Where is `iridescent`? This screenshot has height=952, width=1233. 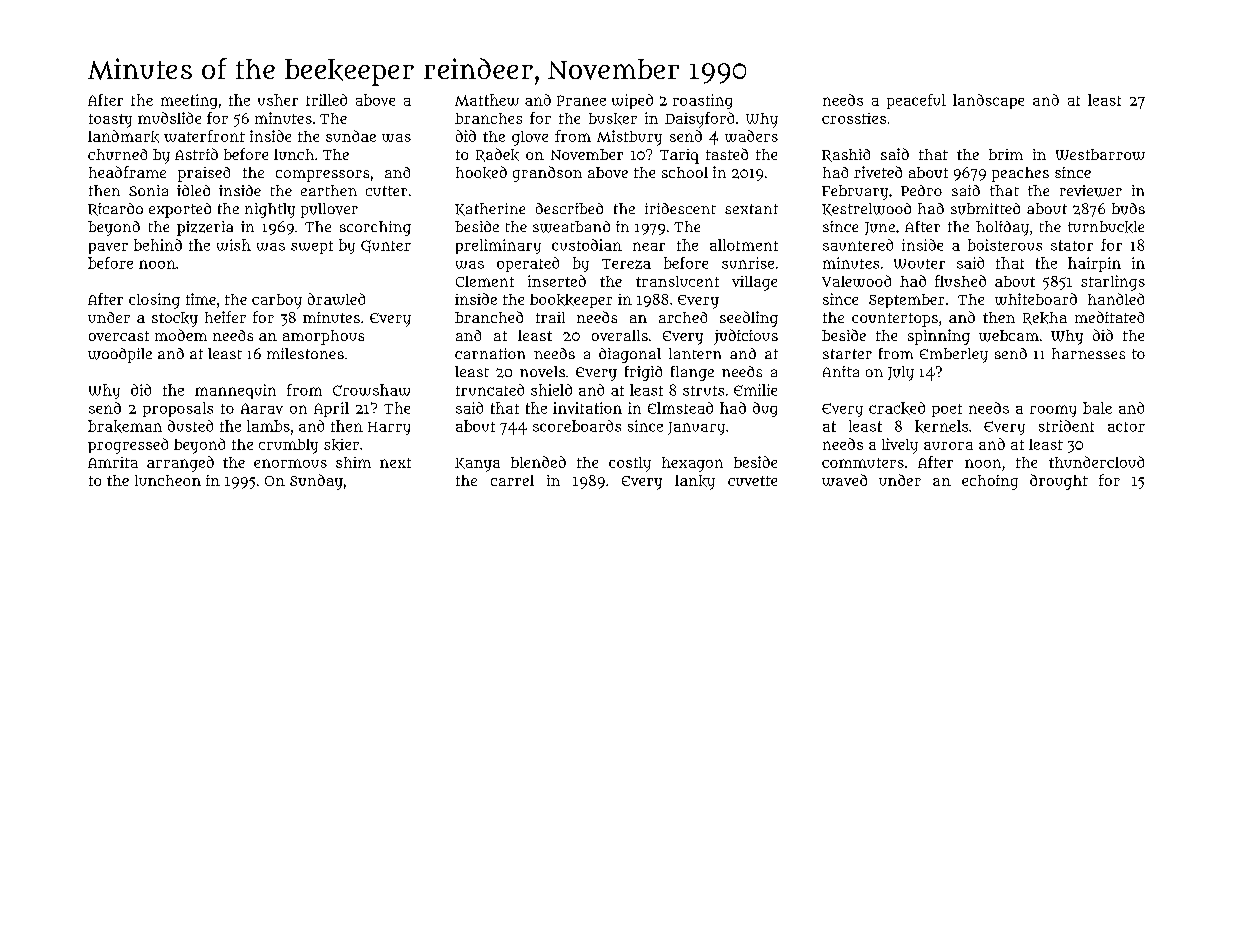 iridescent is located at coordinates (680, 208).
